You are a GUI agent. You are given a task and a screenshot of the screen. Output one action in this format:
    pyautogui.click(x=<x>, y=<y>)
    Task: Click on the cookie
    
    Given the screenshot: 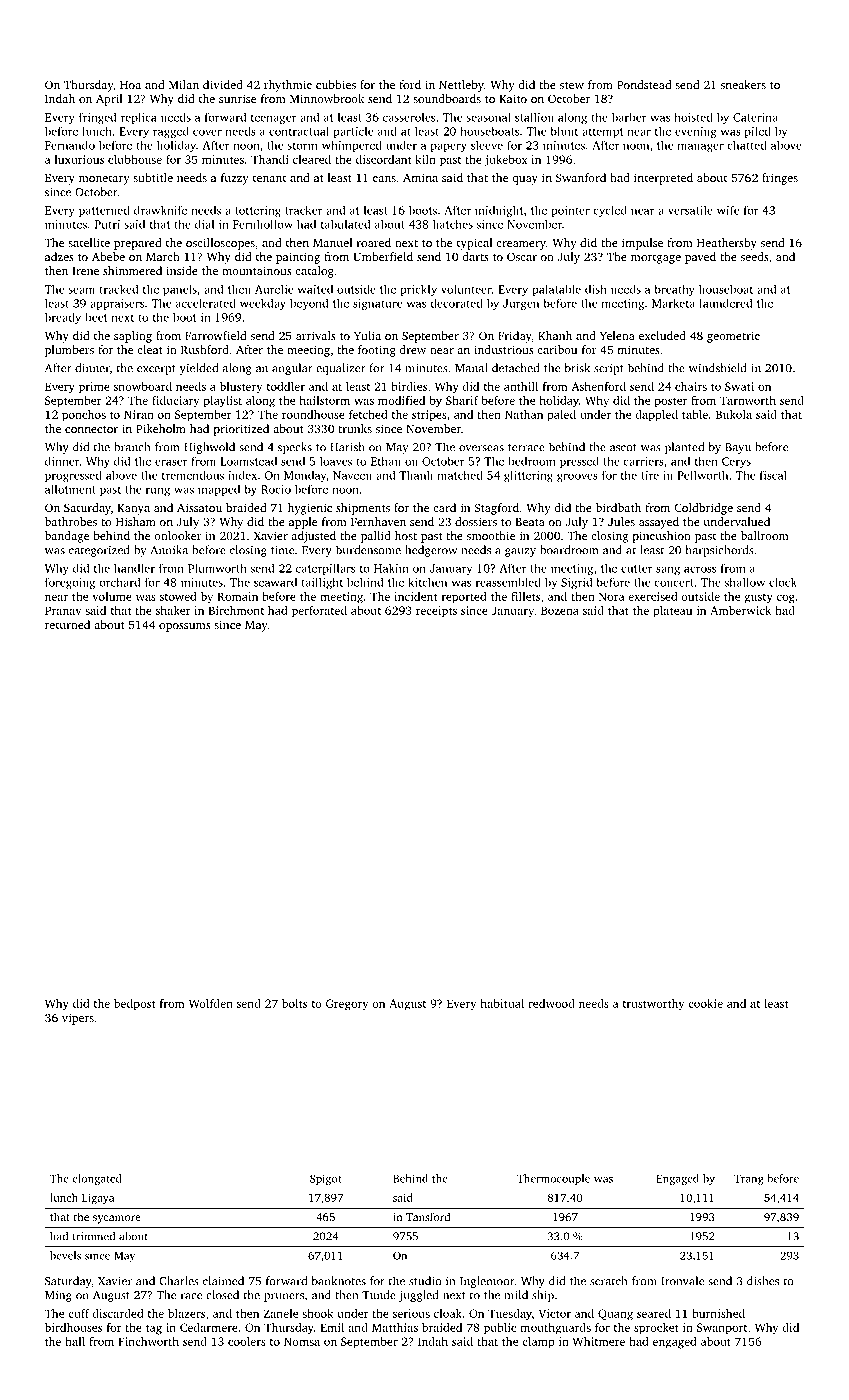 What is the action you would take?
    pyautogui.click(x=705, y=1003)
